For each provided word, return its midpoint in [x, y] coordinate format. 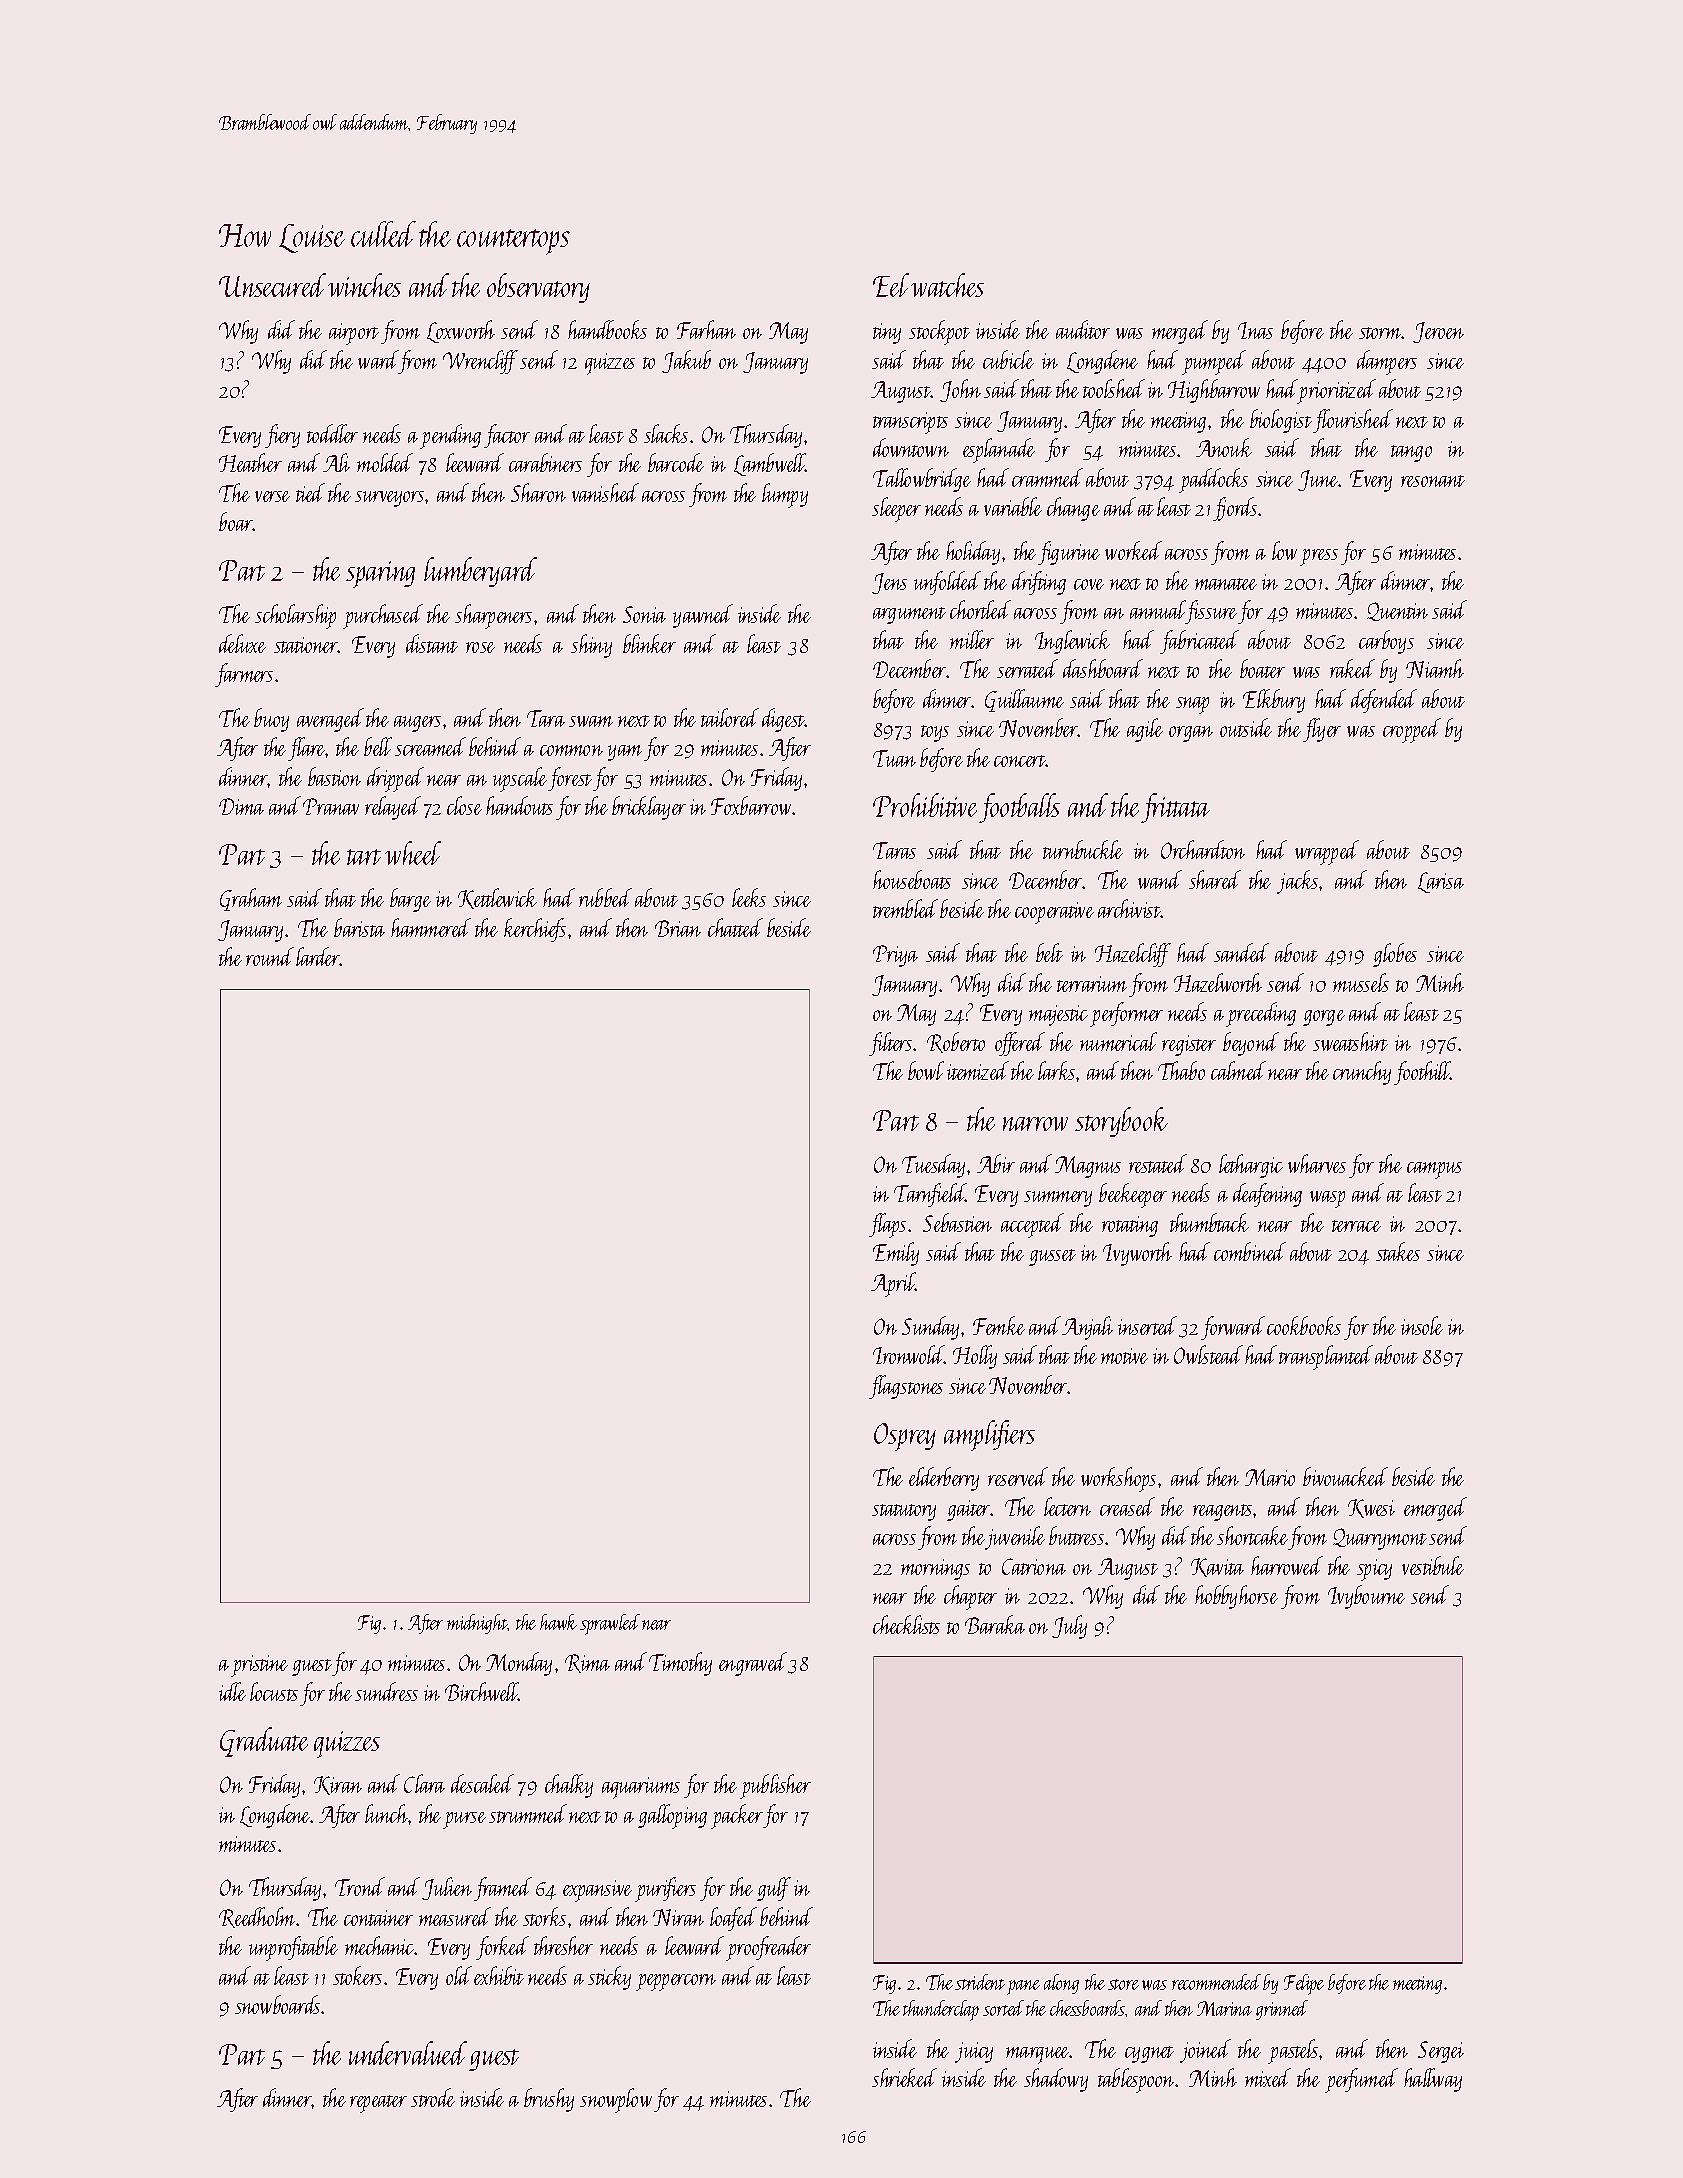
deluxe [242, 643]
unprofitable [293, 1948]
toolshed [1114, 388]
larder [318, 956]
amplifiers [989, 1435]
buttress [1076, 1535]
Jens [889, 583]
